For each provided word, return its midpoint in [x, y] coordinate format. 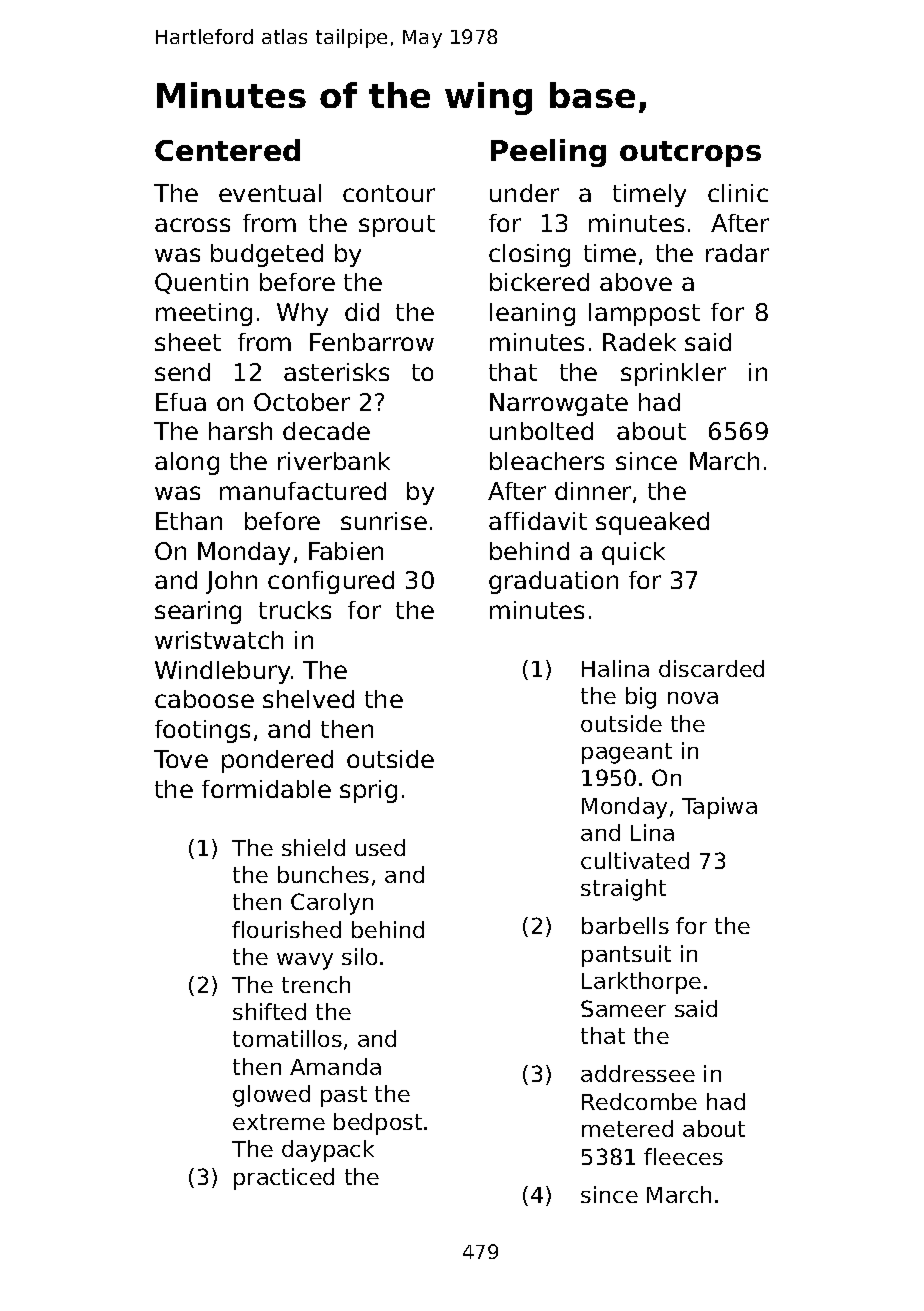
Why [302, 314]
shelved [308, 699]
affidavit [538, 521]
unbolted [541, 431]
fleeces [683, 1156]
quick [633, 553]
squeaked [652, 523]
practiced [284, 1179]
